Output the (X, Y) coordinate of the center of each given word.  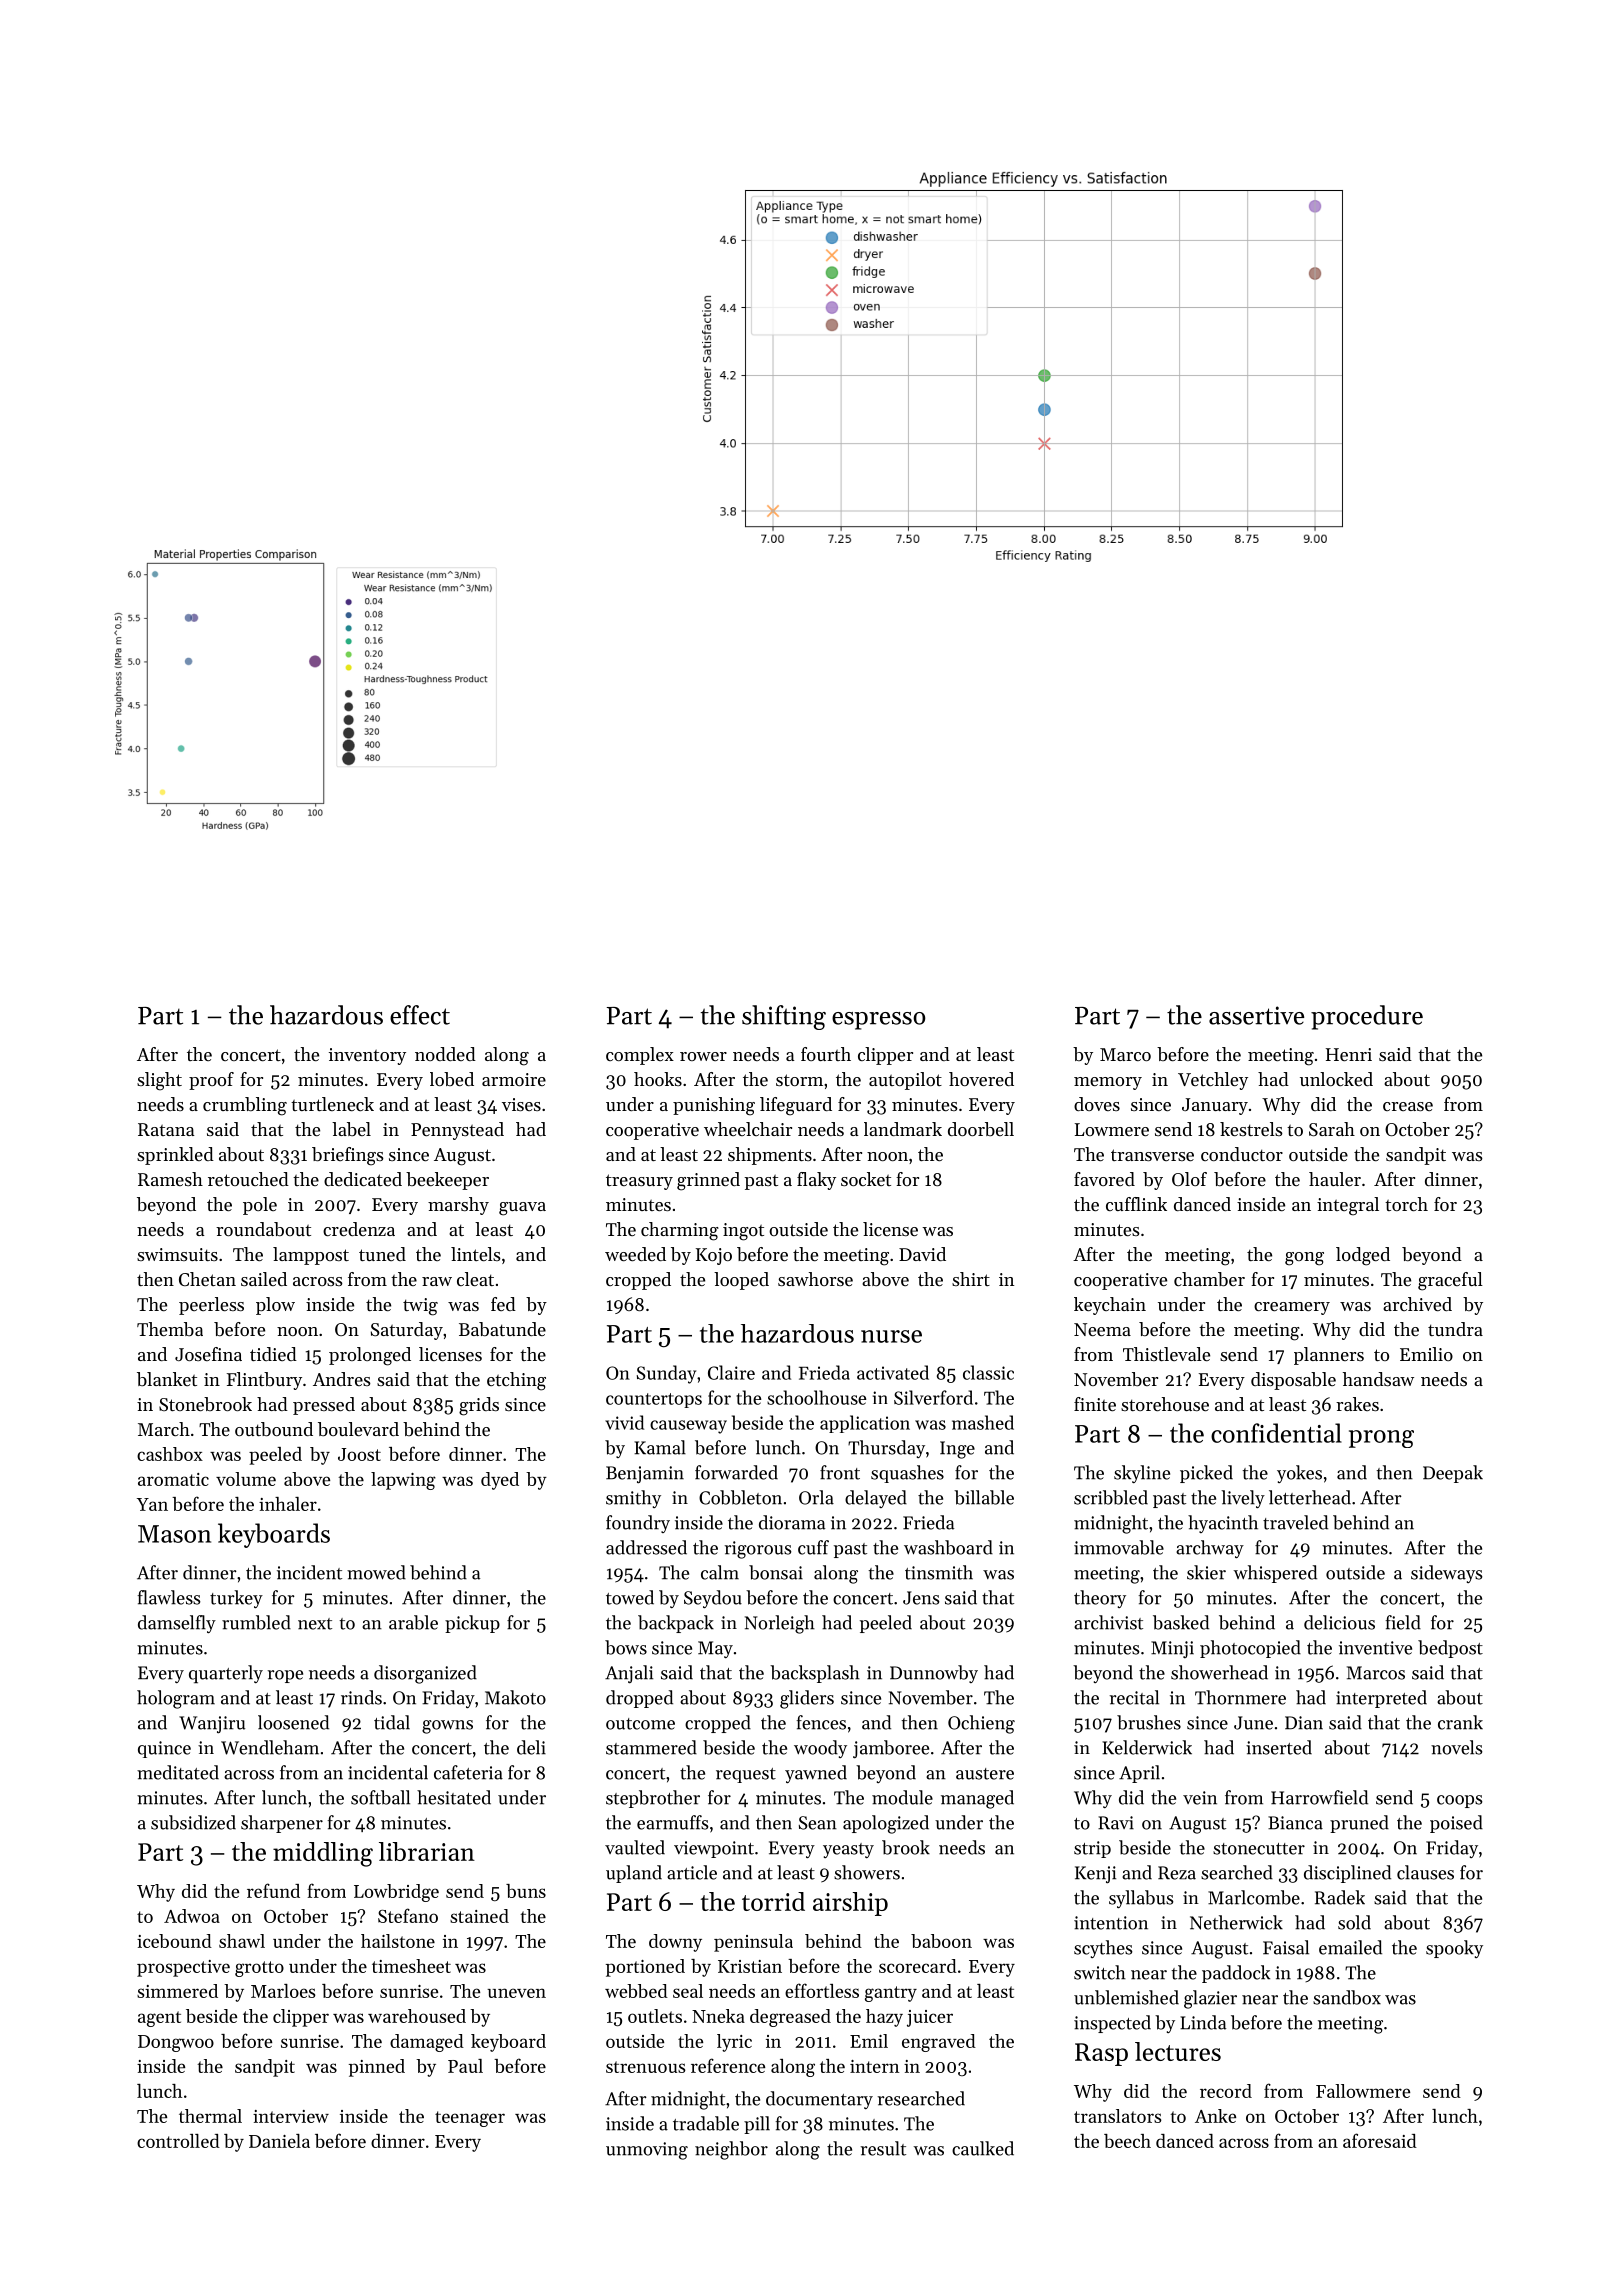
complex (640, 1056)
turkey (236, 1599)
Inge (957, 1450)
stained (479, 1916)
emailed (1350, 1947)
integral (1348, 1206)
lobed (452, 1079)
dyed (500, 1481)
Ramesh (170, 1179)
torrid (773, 1901)
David (922, 1254)
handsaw (1378, 1379)
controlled (178, 2141)
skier (1206, 1572)
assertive (1256, 1015)
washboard (948, 1547)
